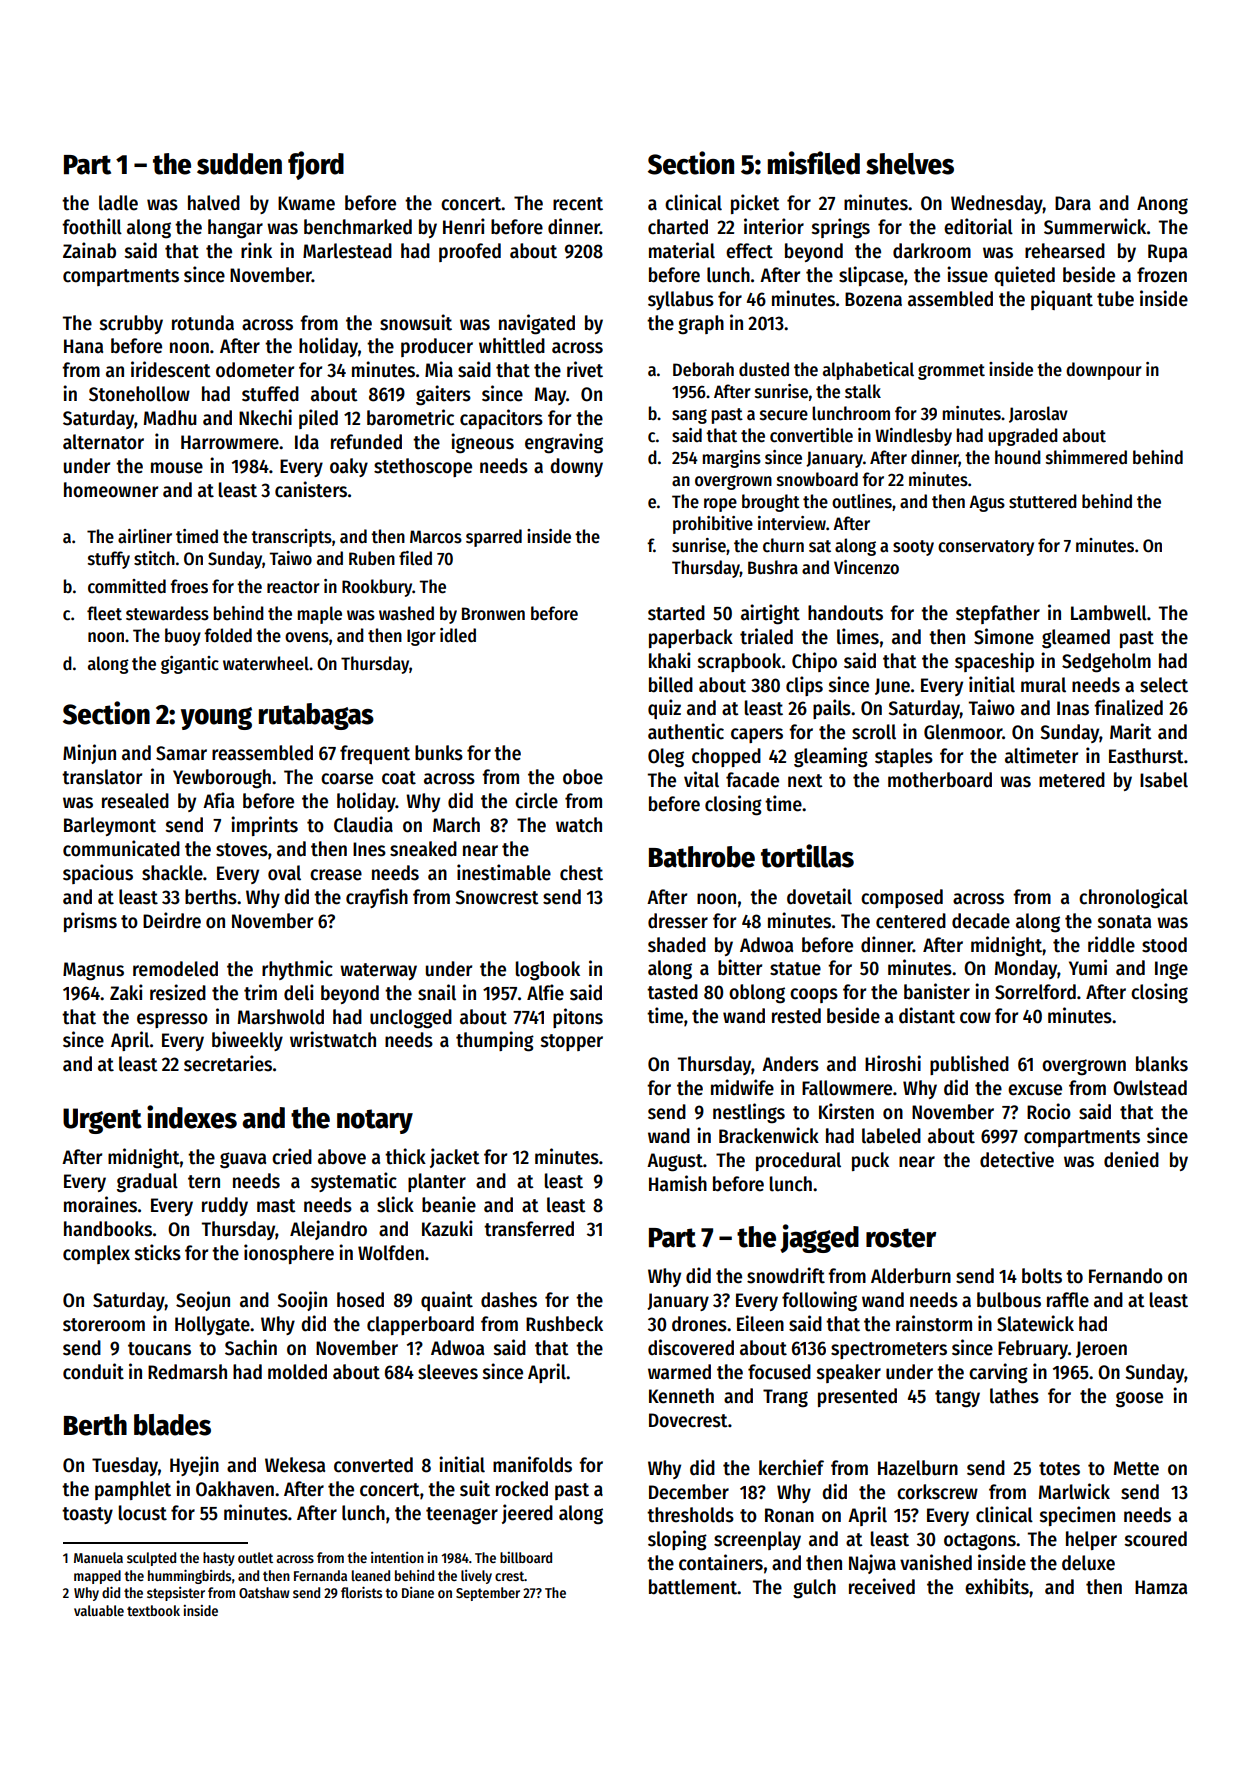 This screenshot has height=1770, width=1251. What do you see at coordinates (1086, 457) in the screenshot?
I see `shimmered` at bounding box center [1086, 457].
